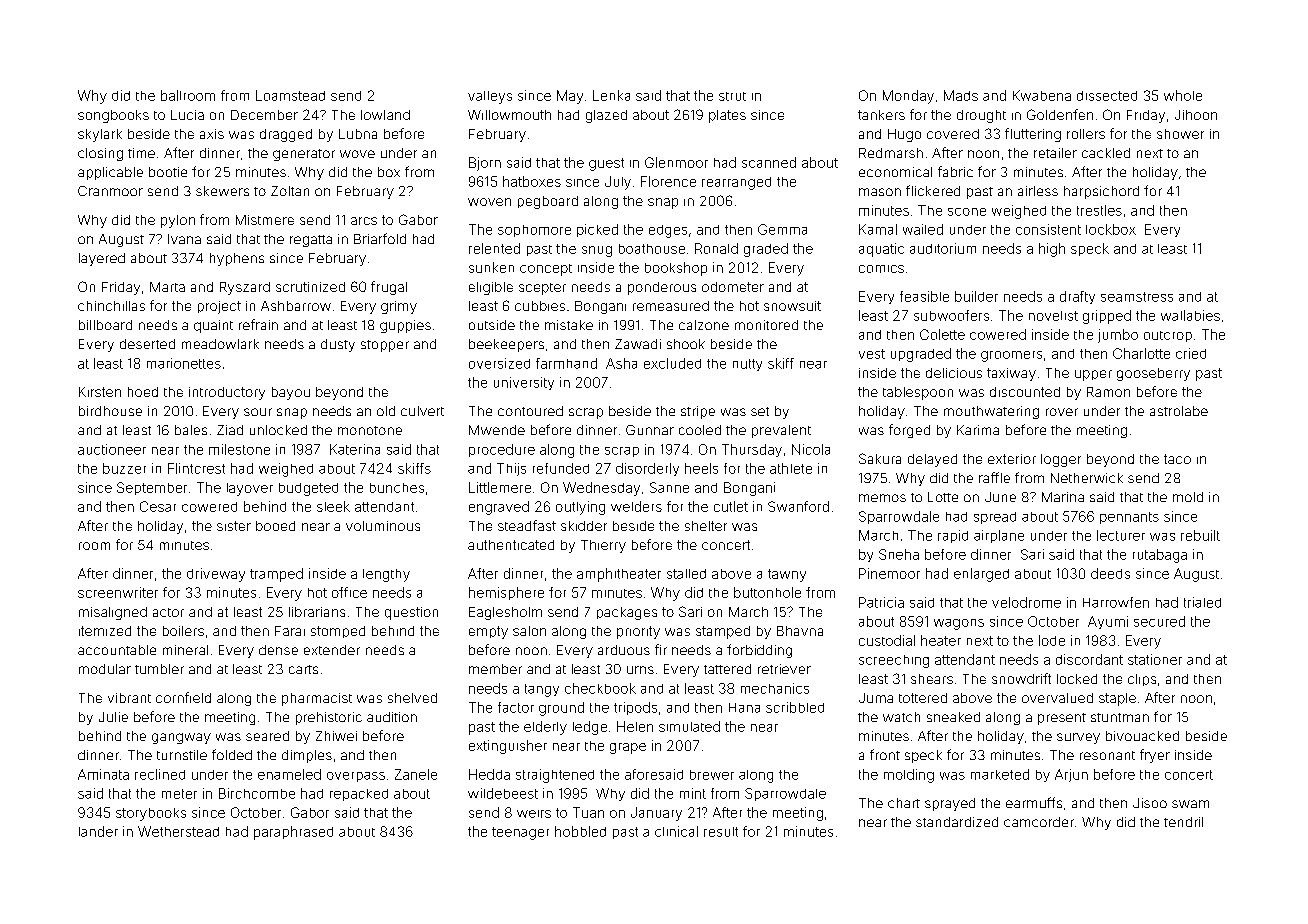 This page has height=924, width=1308. Describe the element at coordinates (506, 593) in the page. I see `hemisphere` at that location.
